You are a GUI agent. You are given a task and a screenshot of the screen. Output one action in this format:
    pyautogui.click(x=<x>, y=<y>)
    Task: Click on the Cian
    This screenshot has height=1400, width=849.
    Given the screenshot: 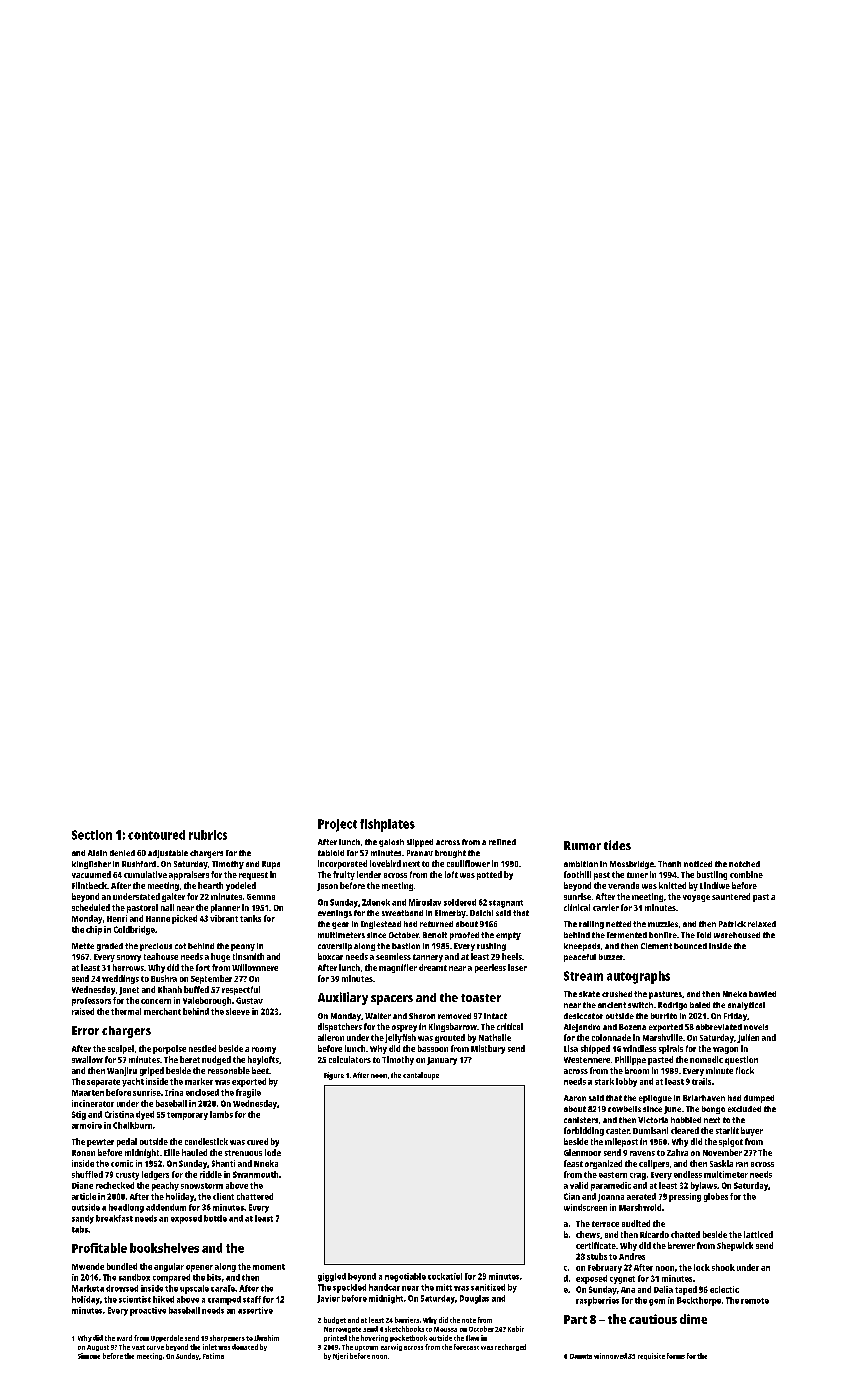 What is the action you would take?
    pyautogui.click(x=572, y=1196)
